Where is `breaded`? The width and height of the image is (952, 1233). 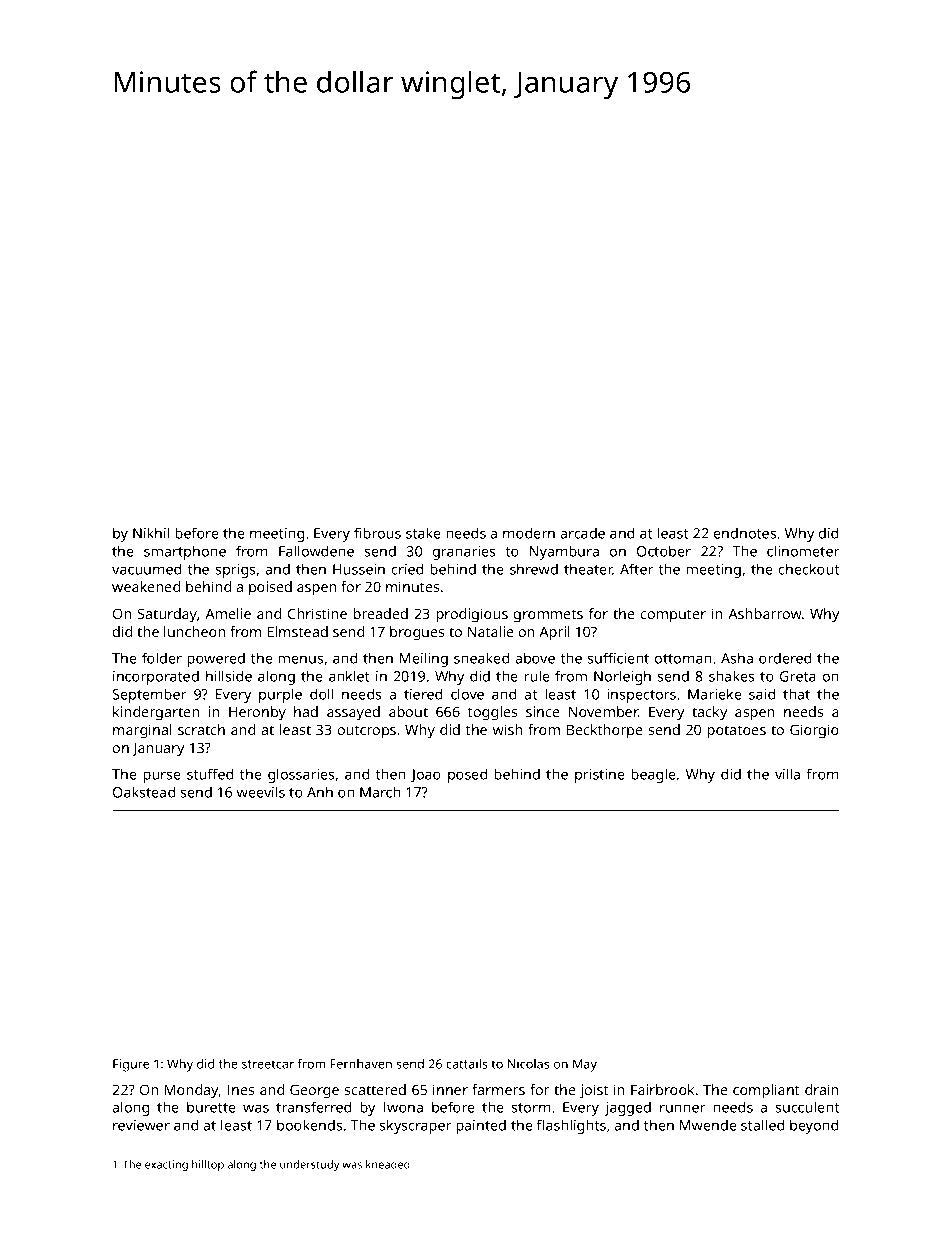 breaded is located at coordinates (380, 613).
